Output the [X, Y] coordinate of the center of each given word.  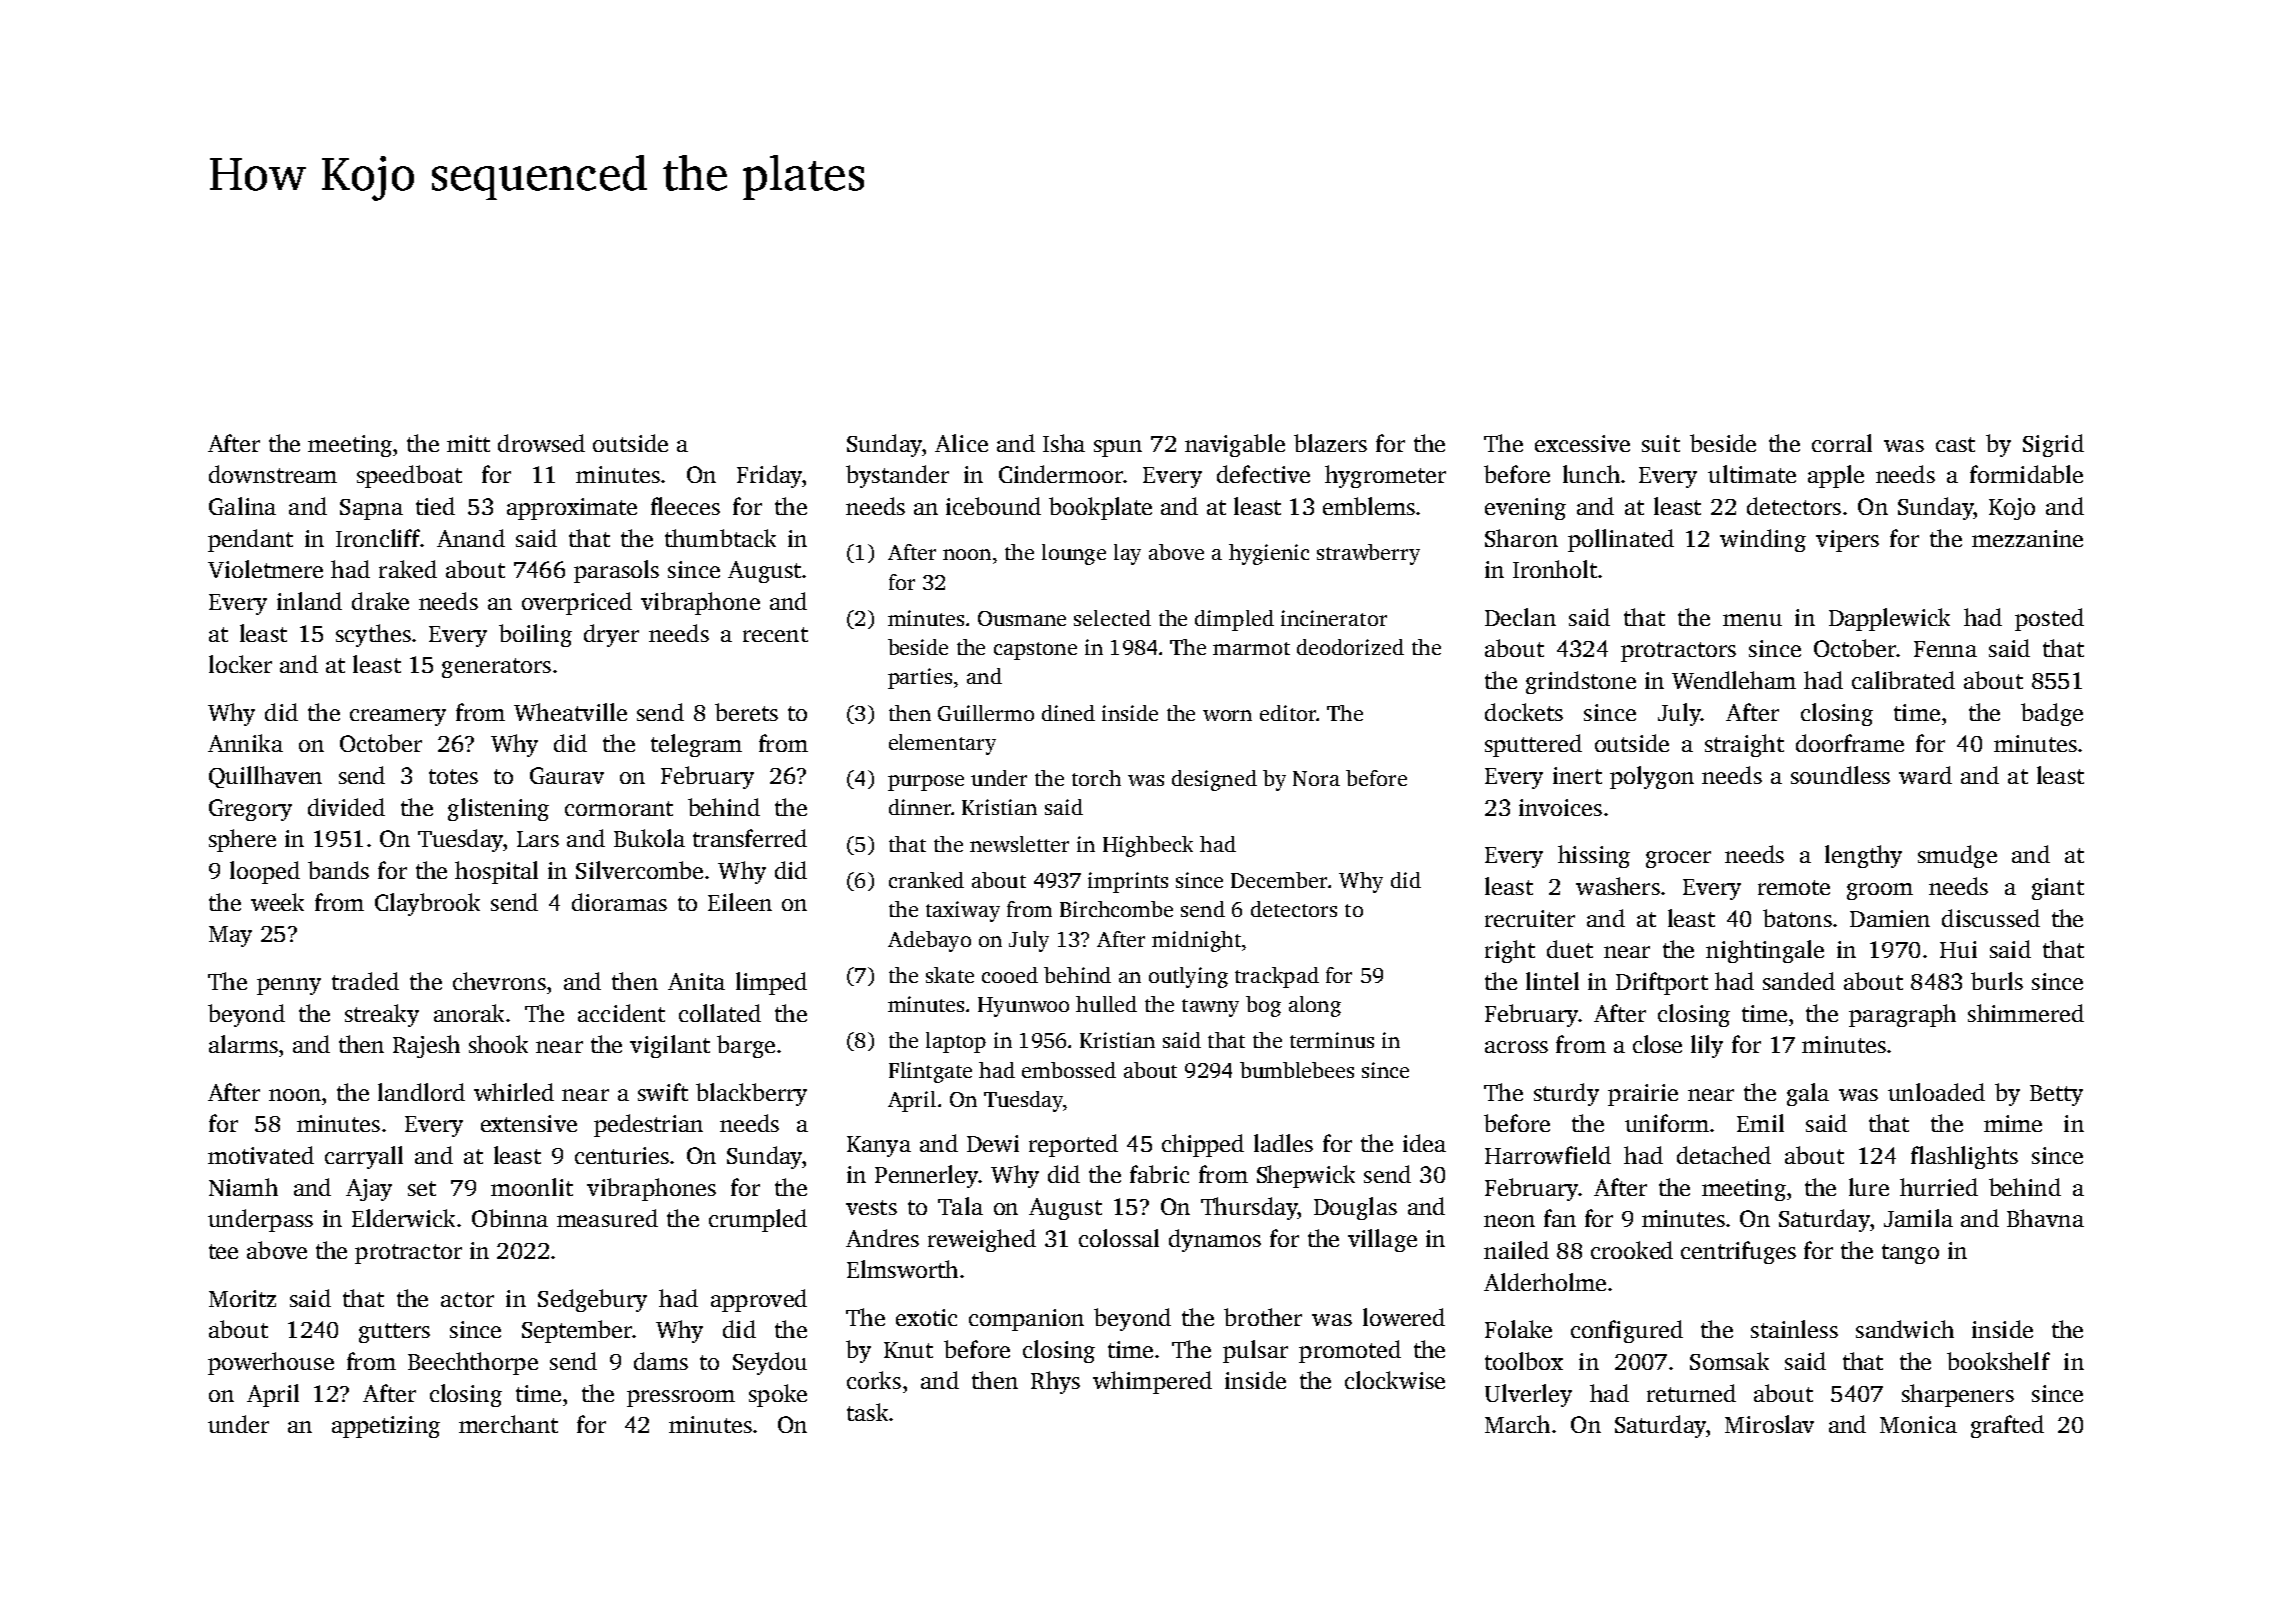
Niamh [243, 1187]
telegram [696, 745]
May [230, 936]
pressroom [681, 1398]
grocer [1678, 859]
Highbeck [1148, 846]
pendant [250, 540]
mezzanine [2027, 538]
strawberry [1368, 554]
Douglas [1355, 1208]
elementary [942, 744]
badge [2052, 714]
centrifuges [1738, 1252]
